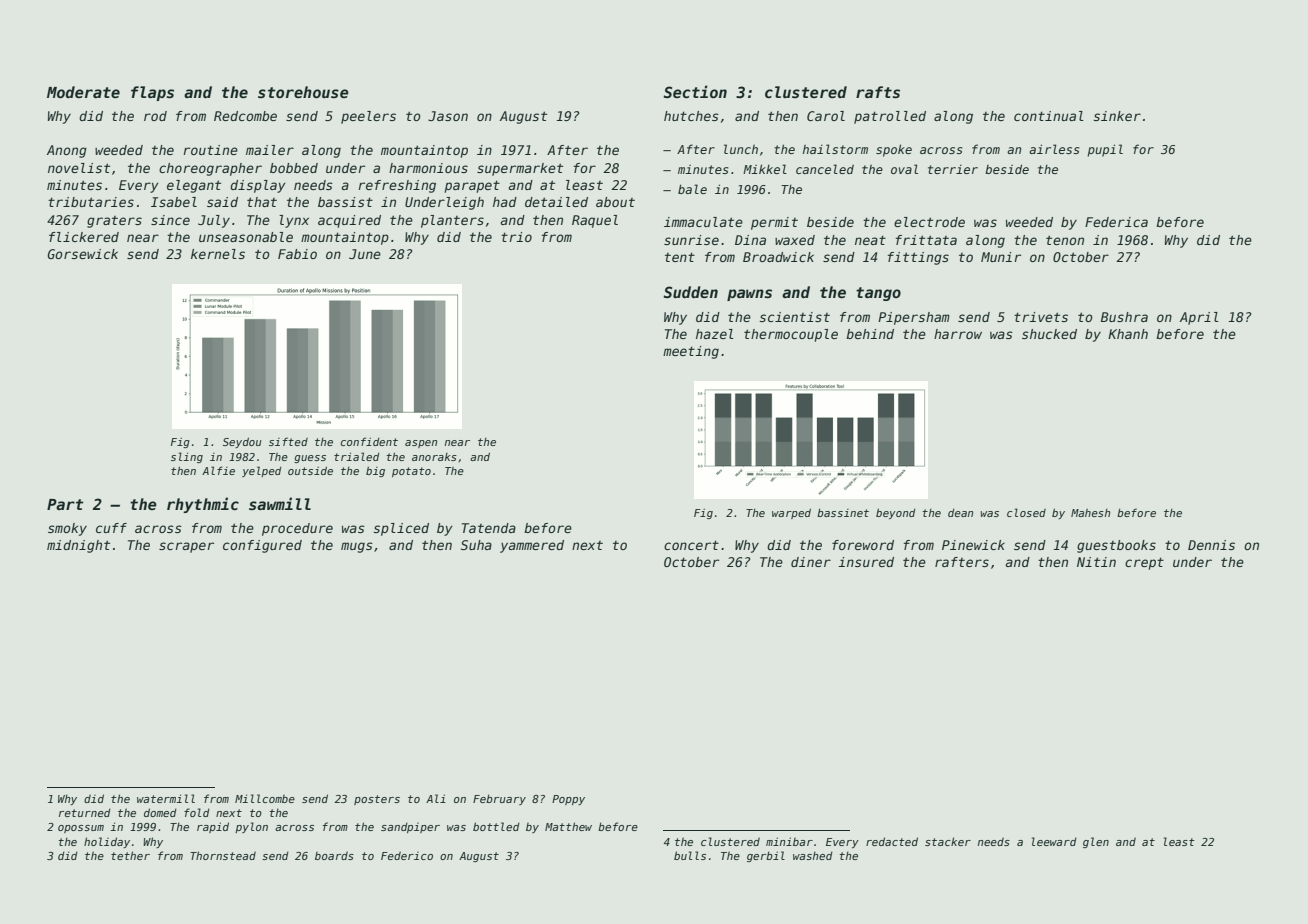  What do you see at coordinates (428, 168) in the screenshot?
I see `harmonious` at bounding box center [428, 168].
